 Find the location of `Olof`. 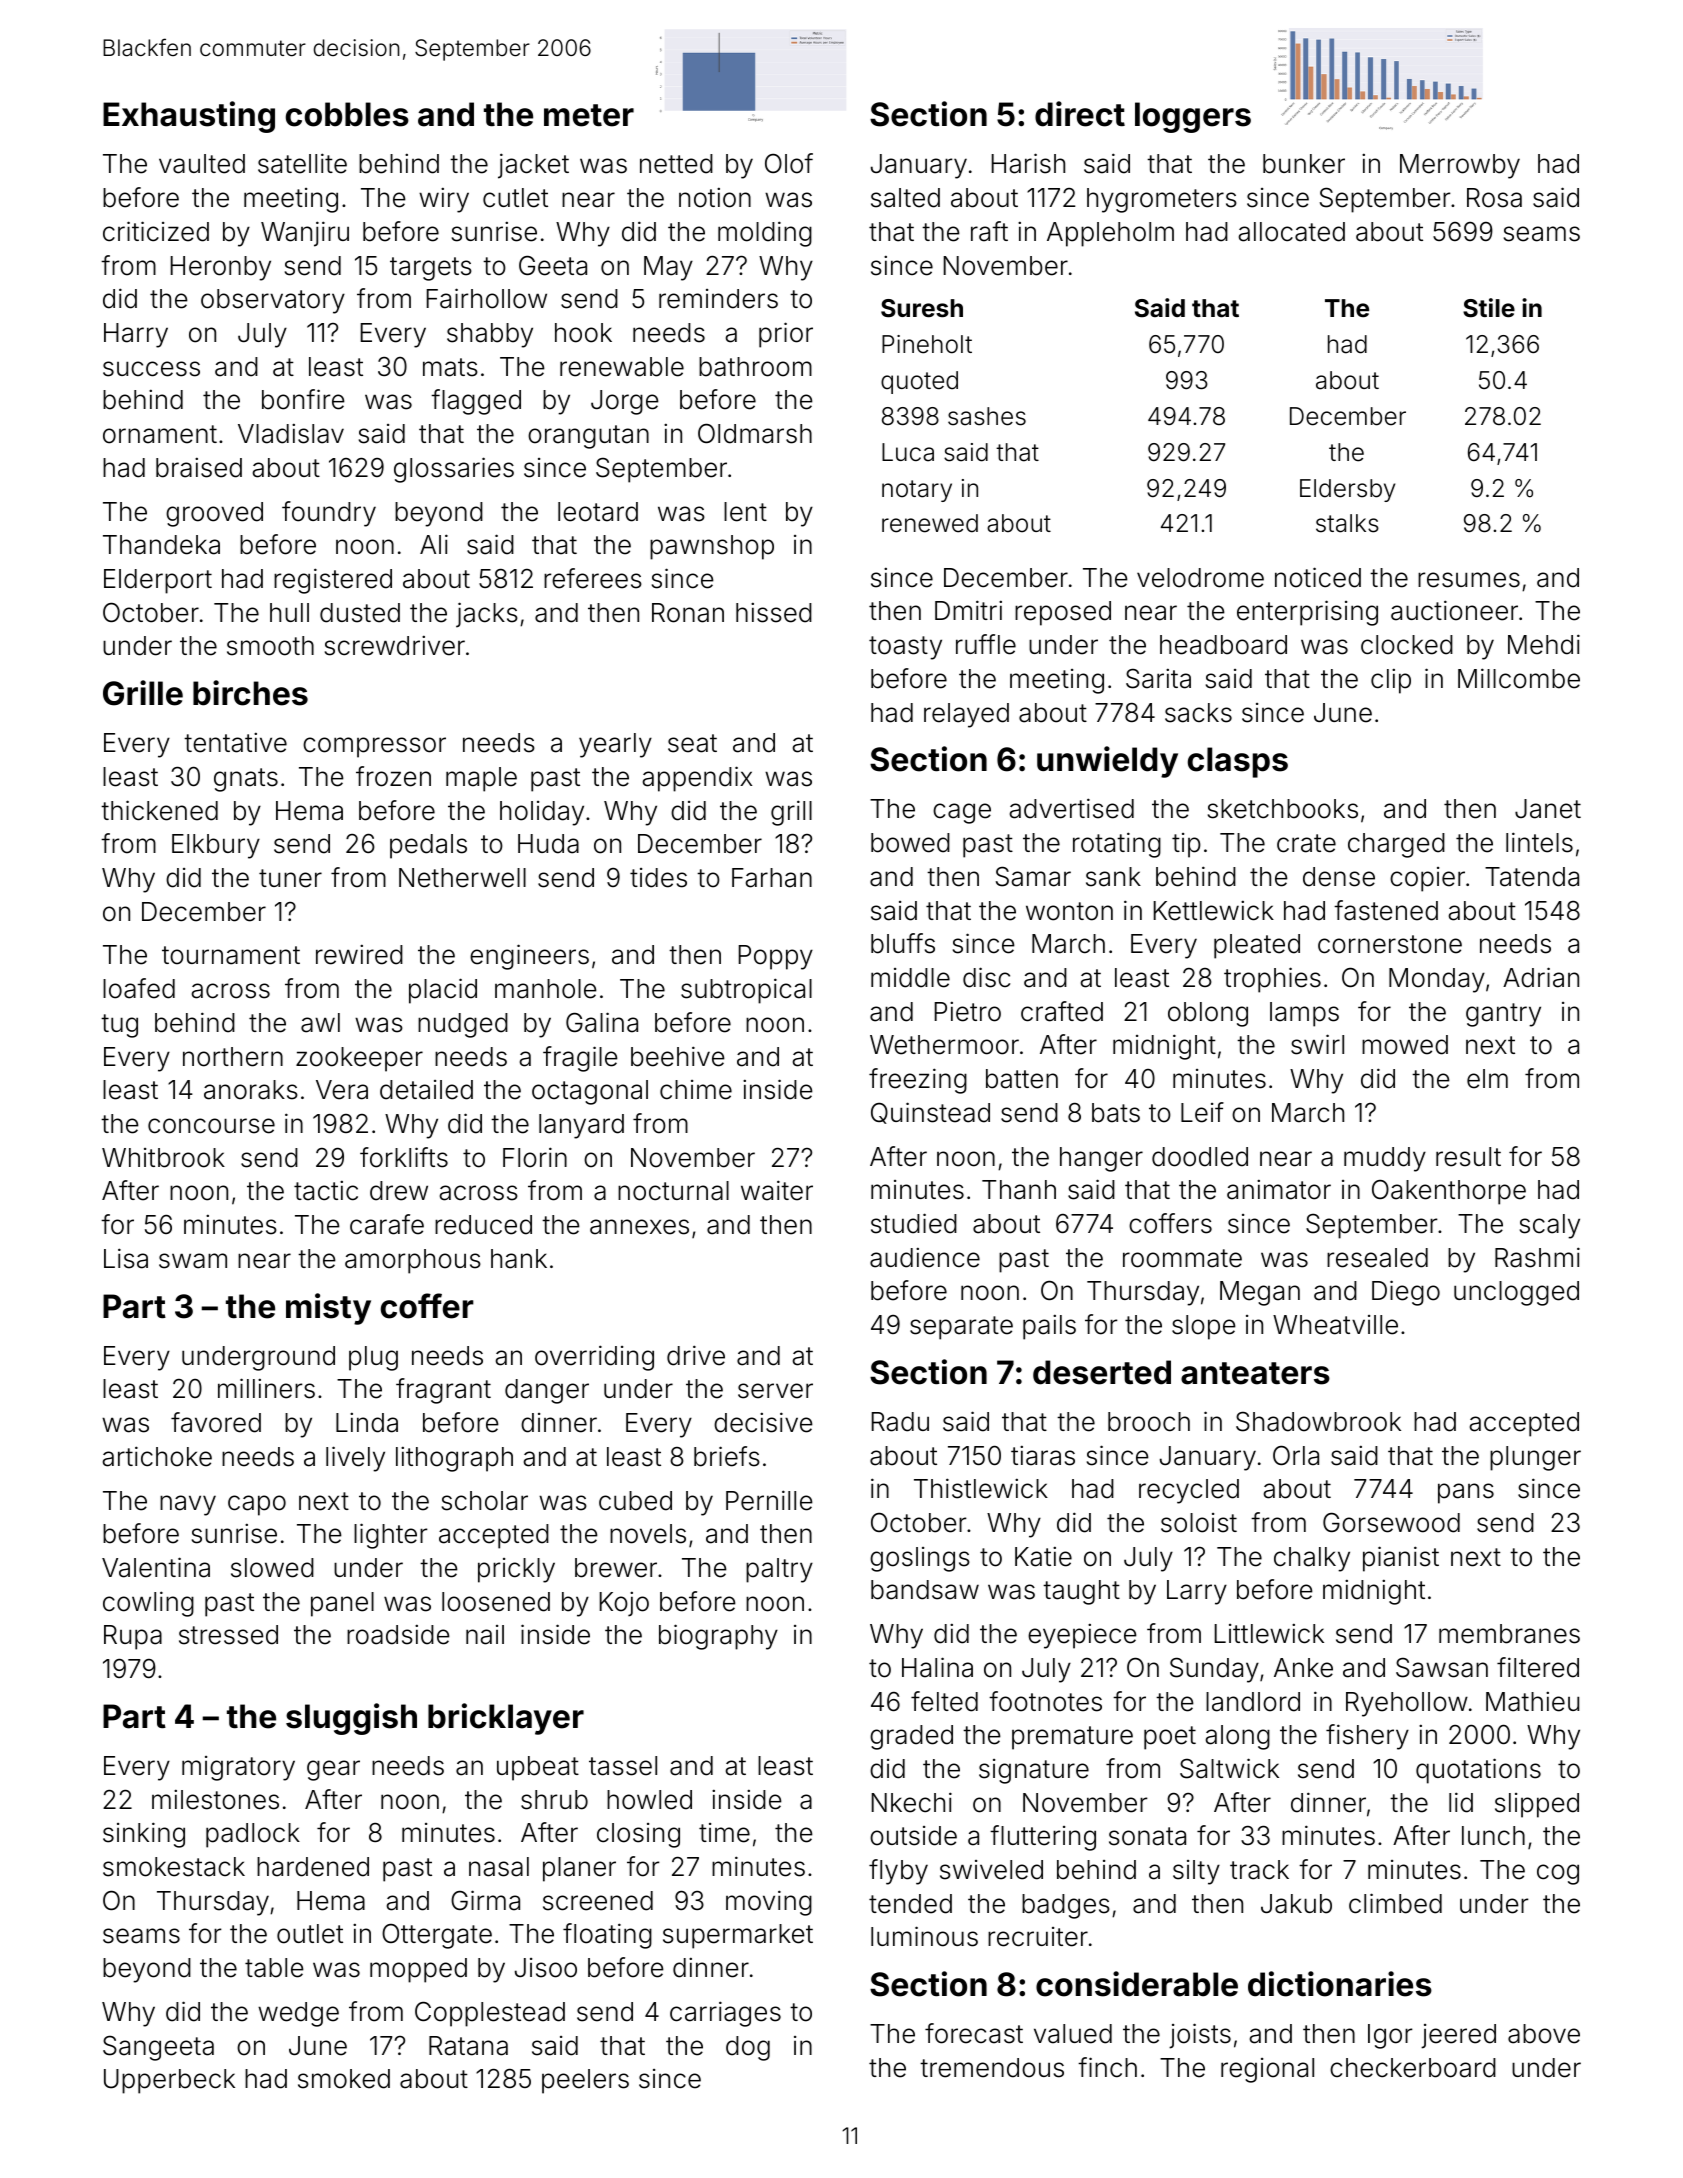

Olof is located at coordinates (789, 163).
